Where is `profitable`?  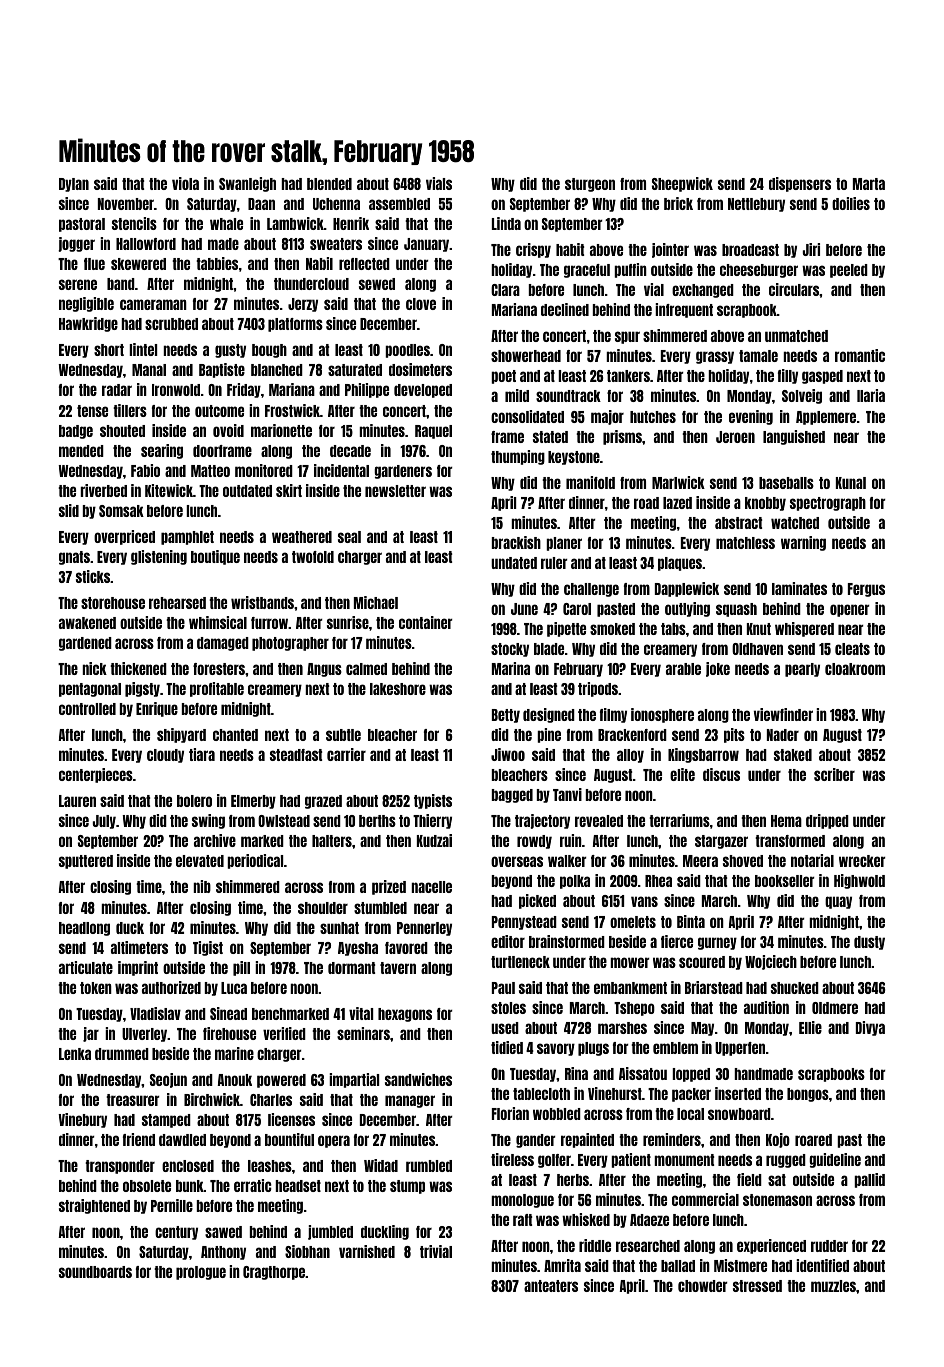 profitable is located at coordinates (217, 689).
